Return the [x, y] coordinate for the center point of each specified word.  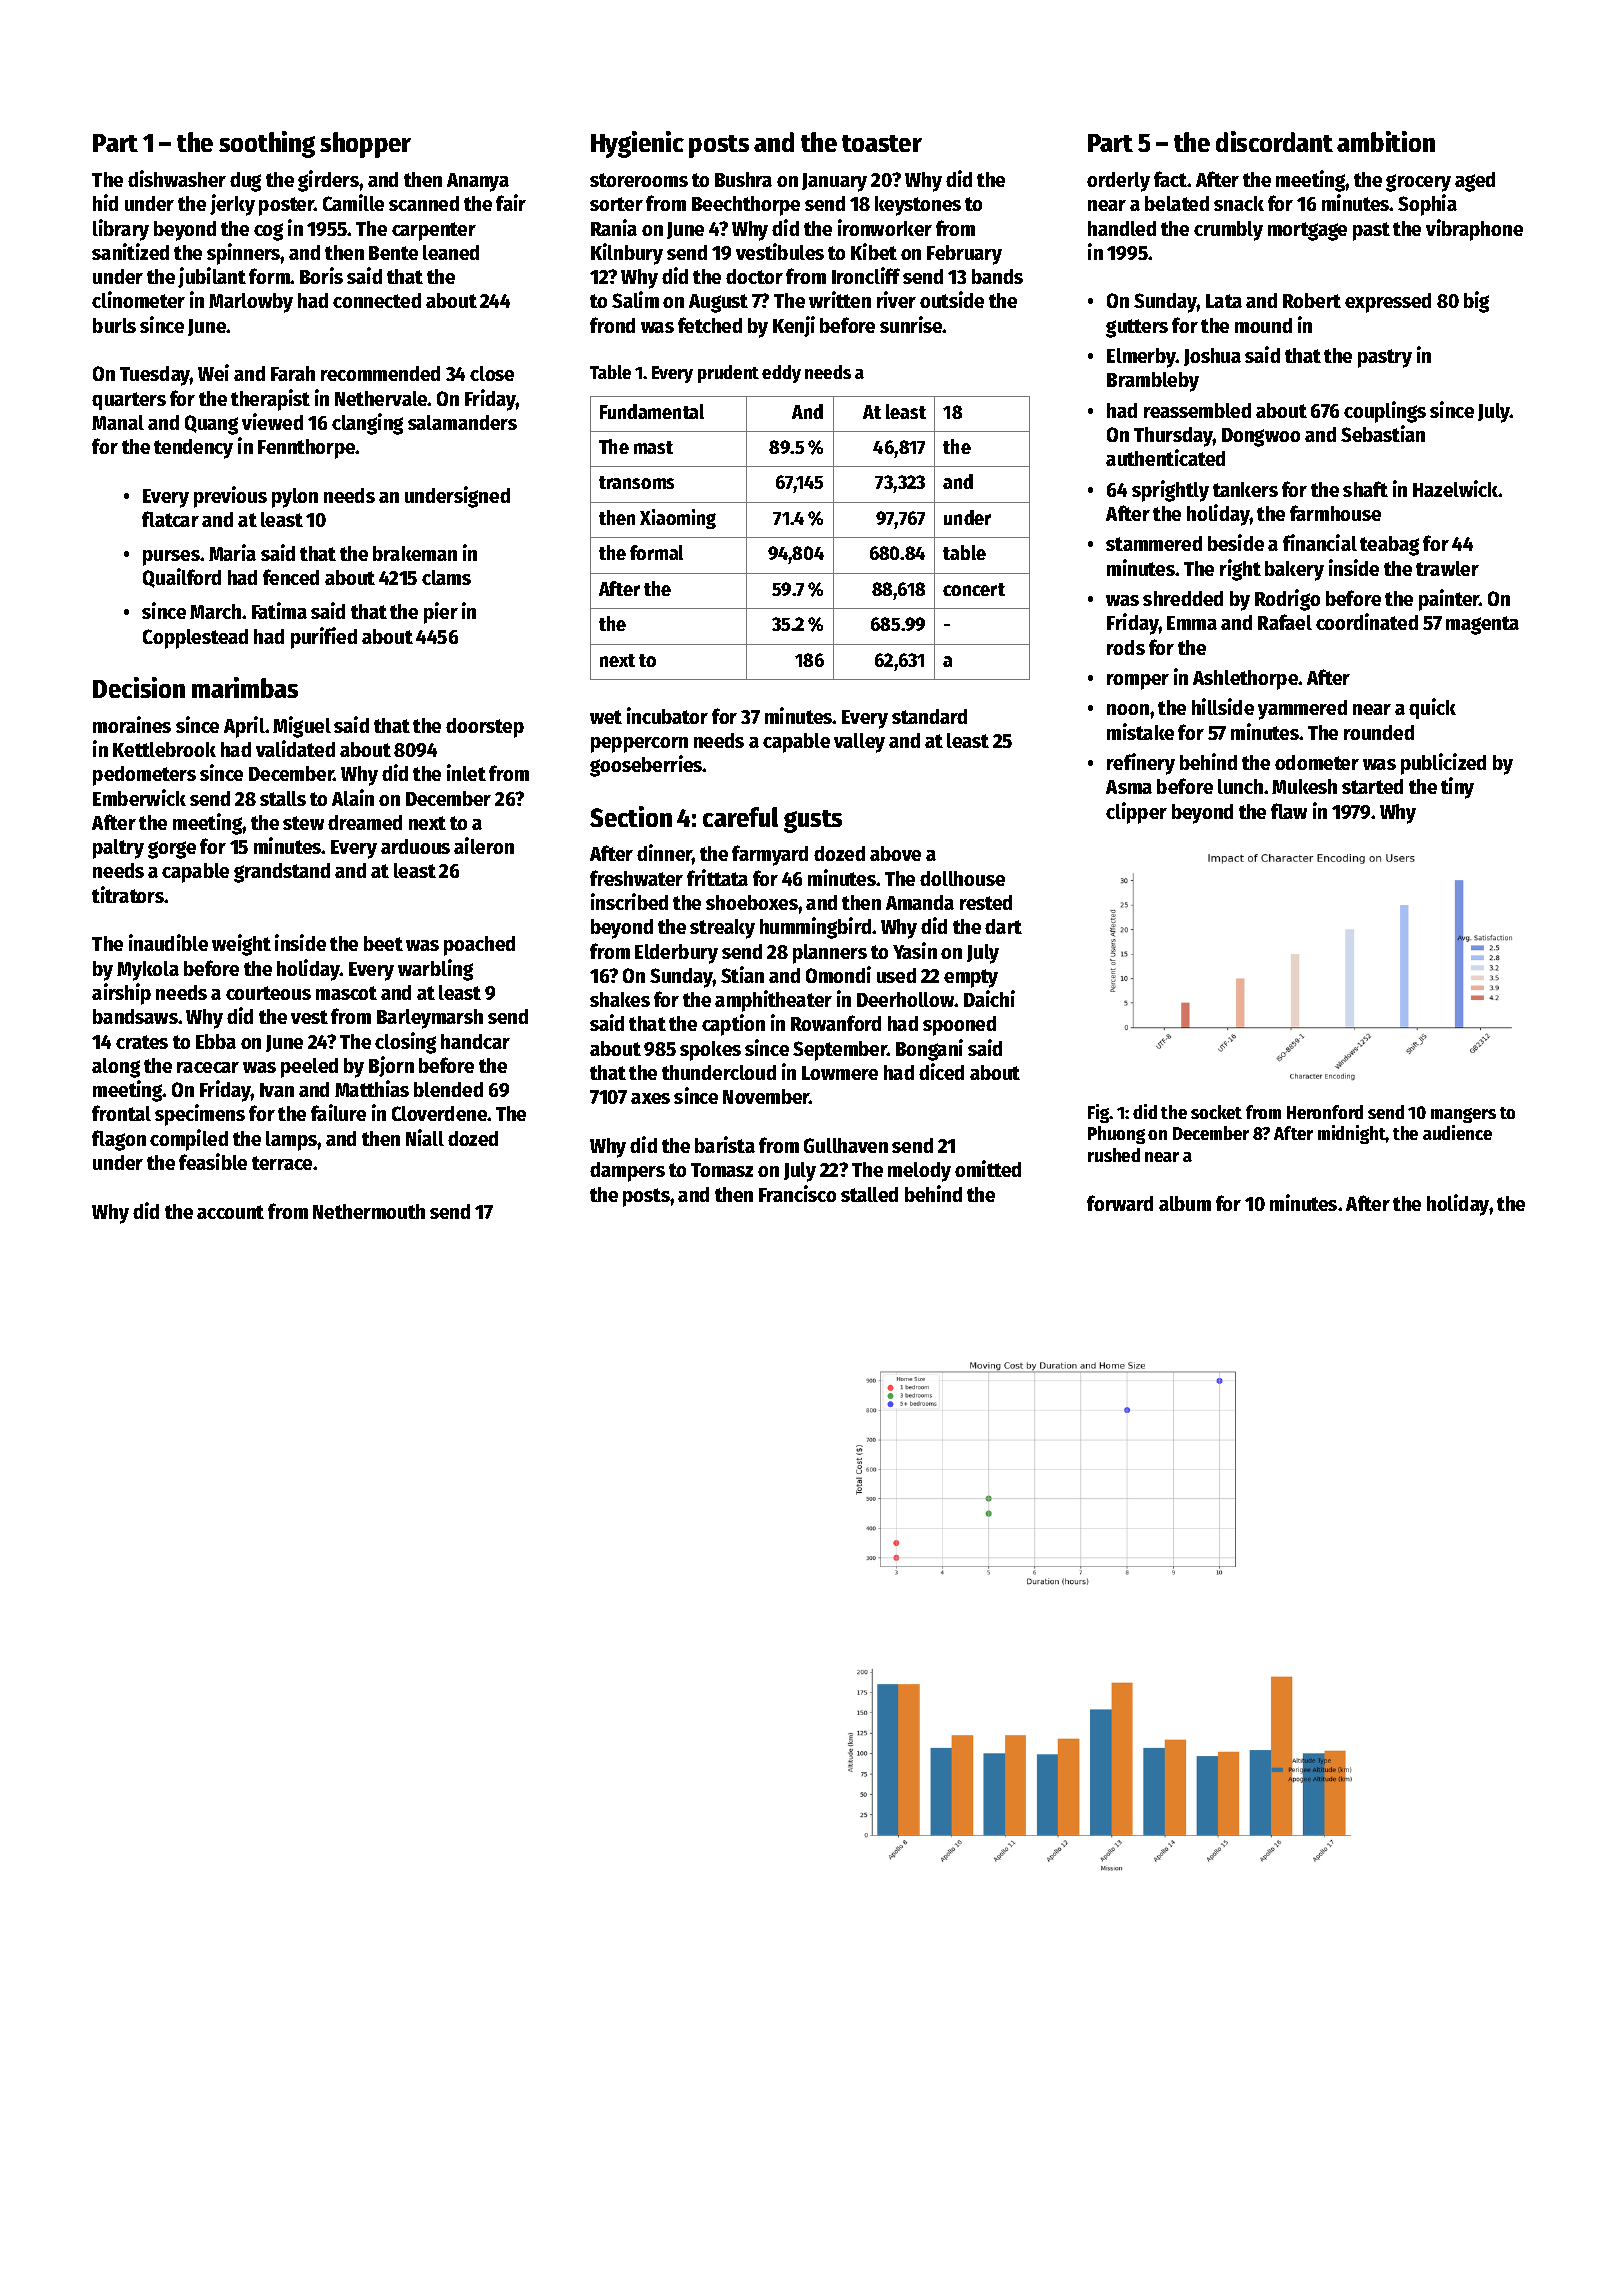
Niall [425, 1137]
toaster [882, 143]
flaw [1289, 811]
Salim [635, 299]
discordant [1274, 141]
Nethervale [381, 398]
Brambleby [1153, 382]
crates [142, 1042]
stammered [1154, 543]
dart [1003, 926]
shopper [365, 145]
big [1476, 302]
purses [171, 558]
